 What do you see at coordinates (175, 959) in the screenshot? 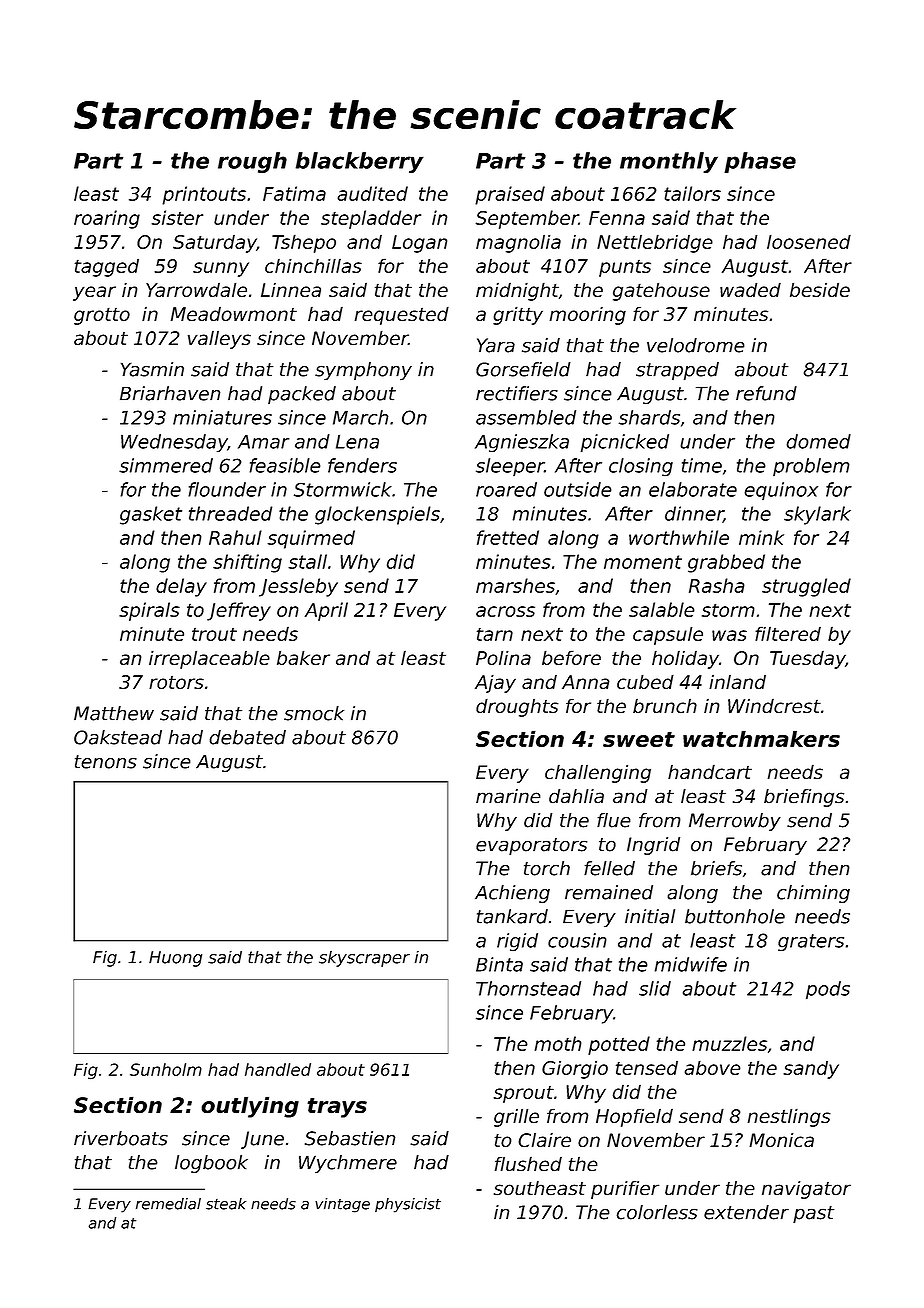
I see `Huong` at bounding box center [175, 959].
